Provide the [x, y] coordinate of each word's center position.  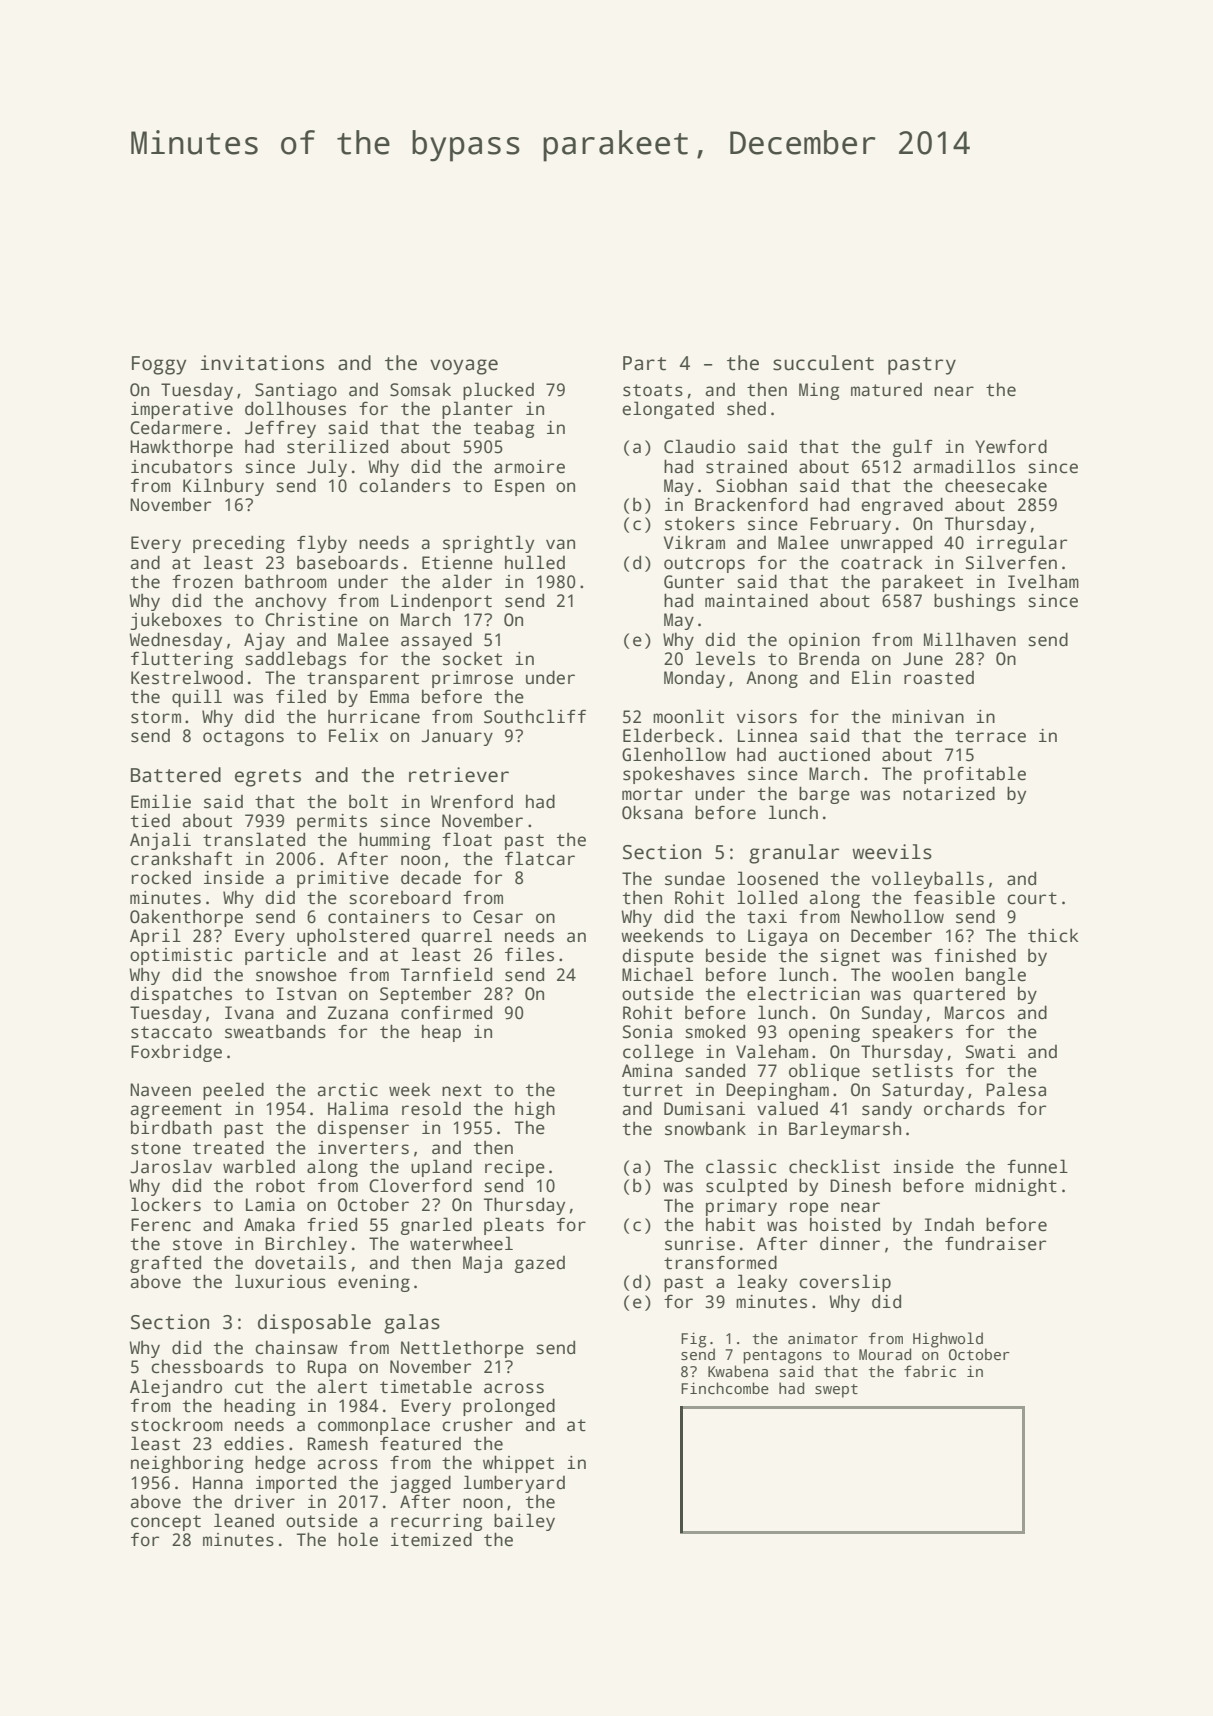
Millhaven [970, 639]
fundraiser [995, 1243]
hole [358, 1539]
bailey [524, 1522]
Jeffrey [280, 429]
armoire [529, 467]
